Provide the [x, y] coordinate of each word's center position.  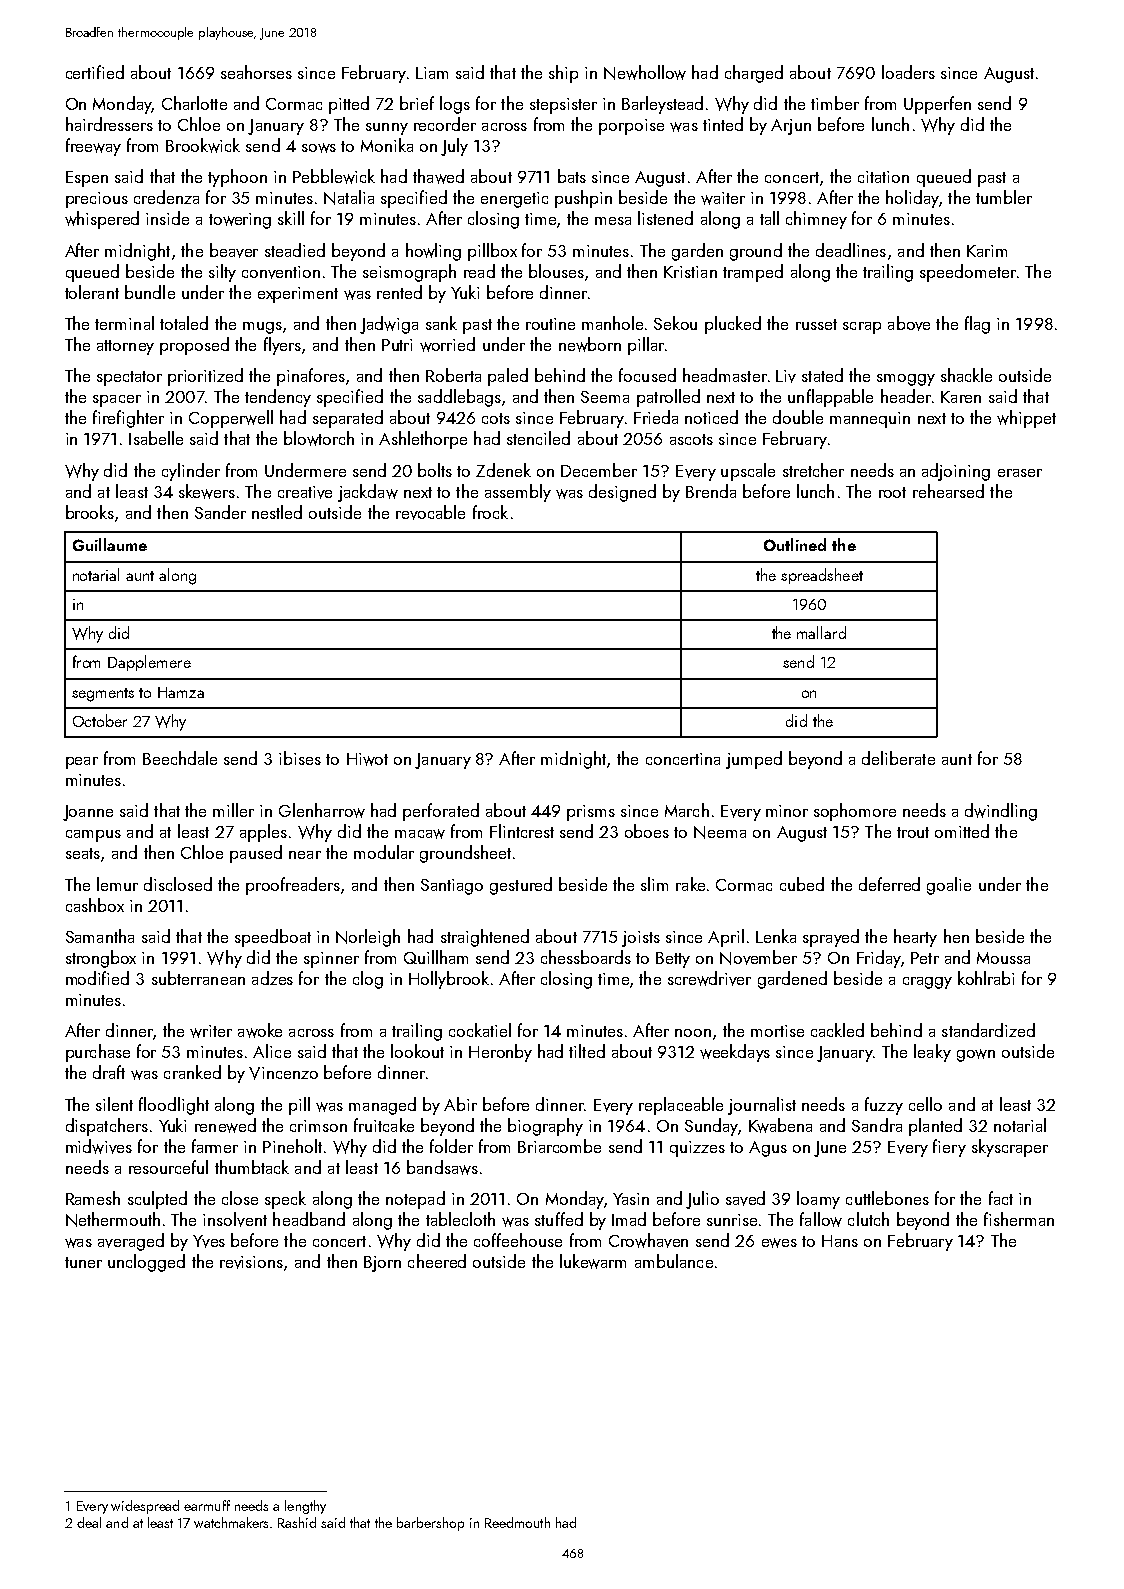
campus [93, 836]
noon [693, 1033]
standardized [988, 1030]
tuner [83, 1262]
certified [95, 72]
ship [563, 74]
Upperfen [937, 105]
